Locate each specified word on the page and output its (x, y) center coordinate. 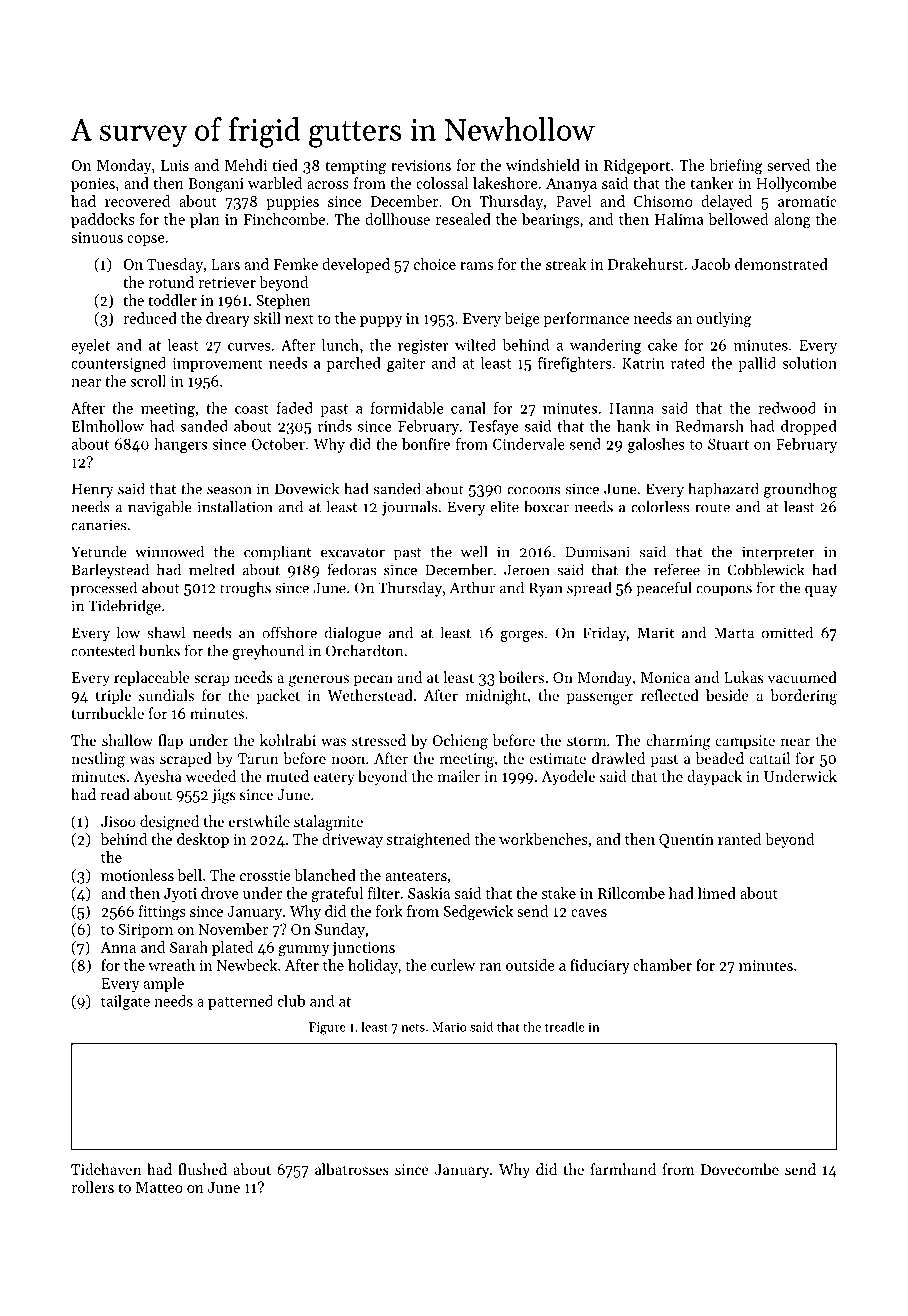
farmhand (623, 1169)
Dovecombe (740, 1169)
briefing (735, 167)
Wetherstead (370, 695)
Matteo (159, 1187)
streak (566, 264)
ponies (93, 185)
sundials (166, 695)
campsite (745, 742)
